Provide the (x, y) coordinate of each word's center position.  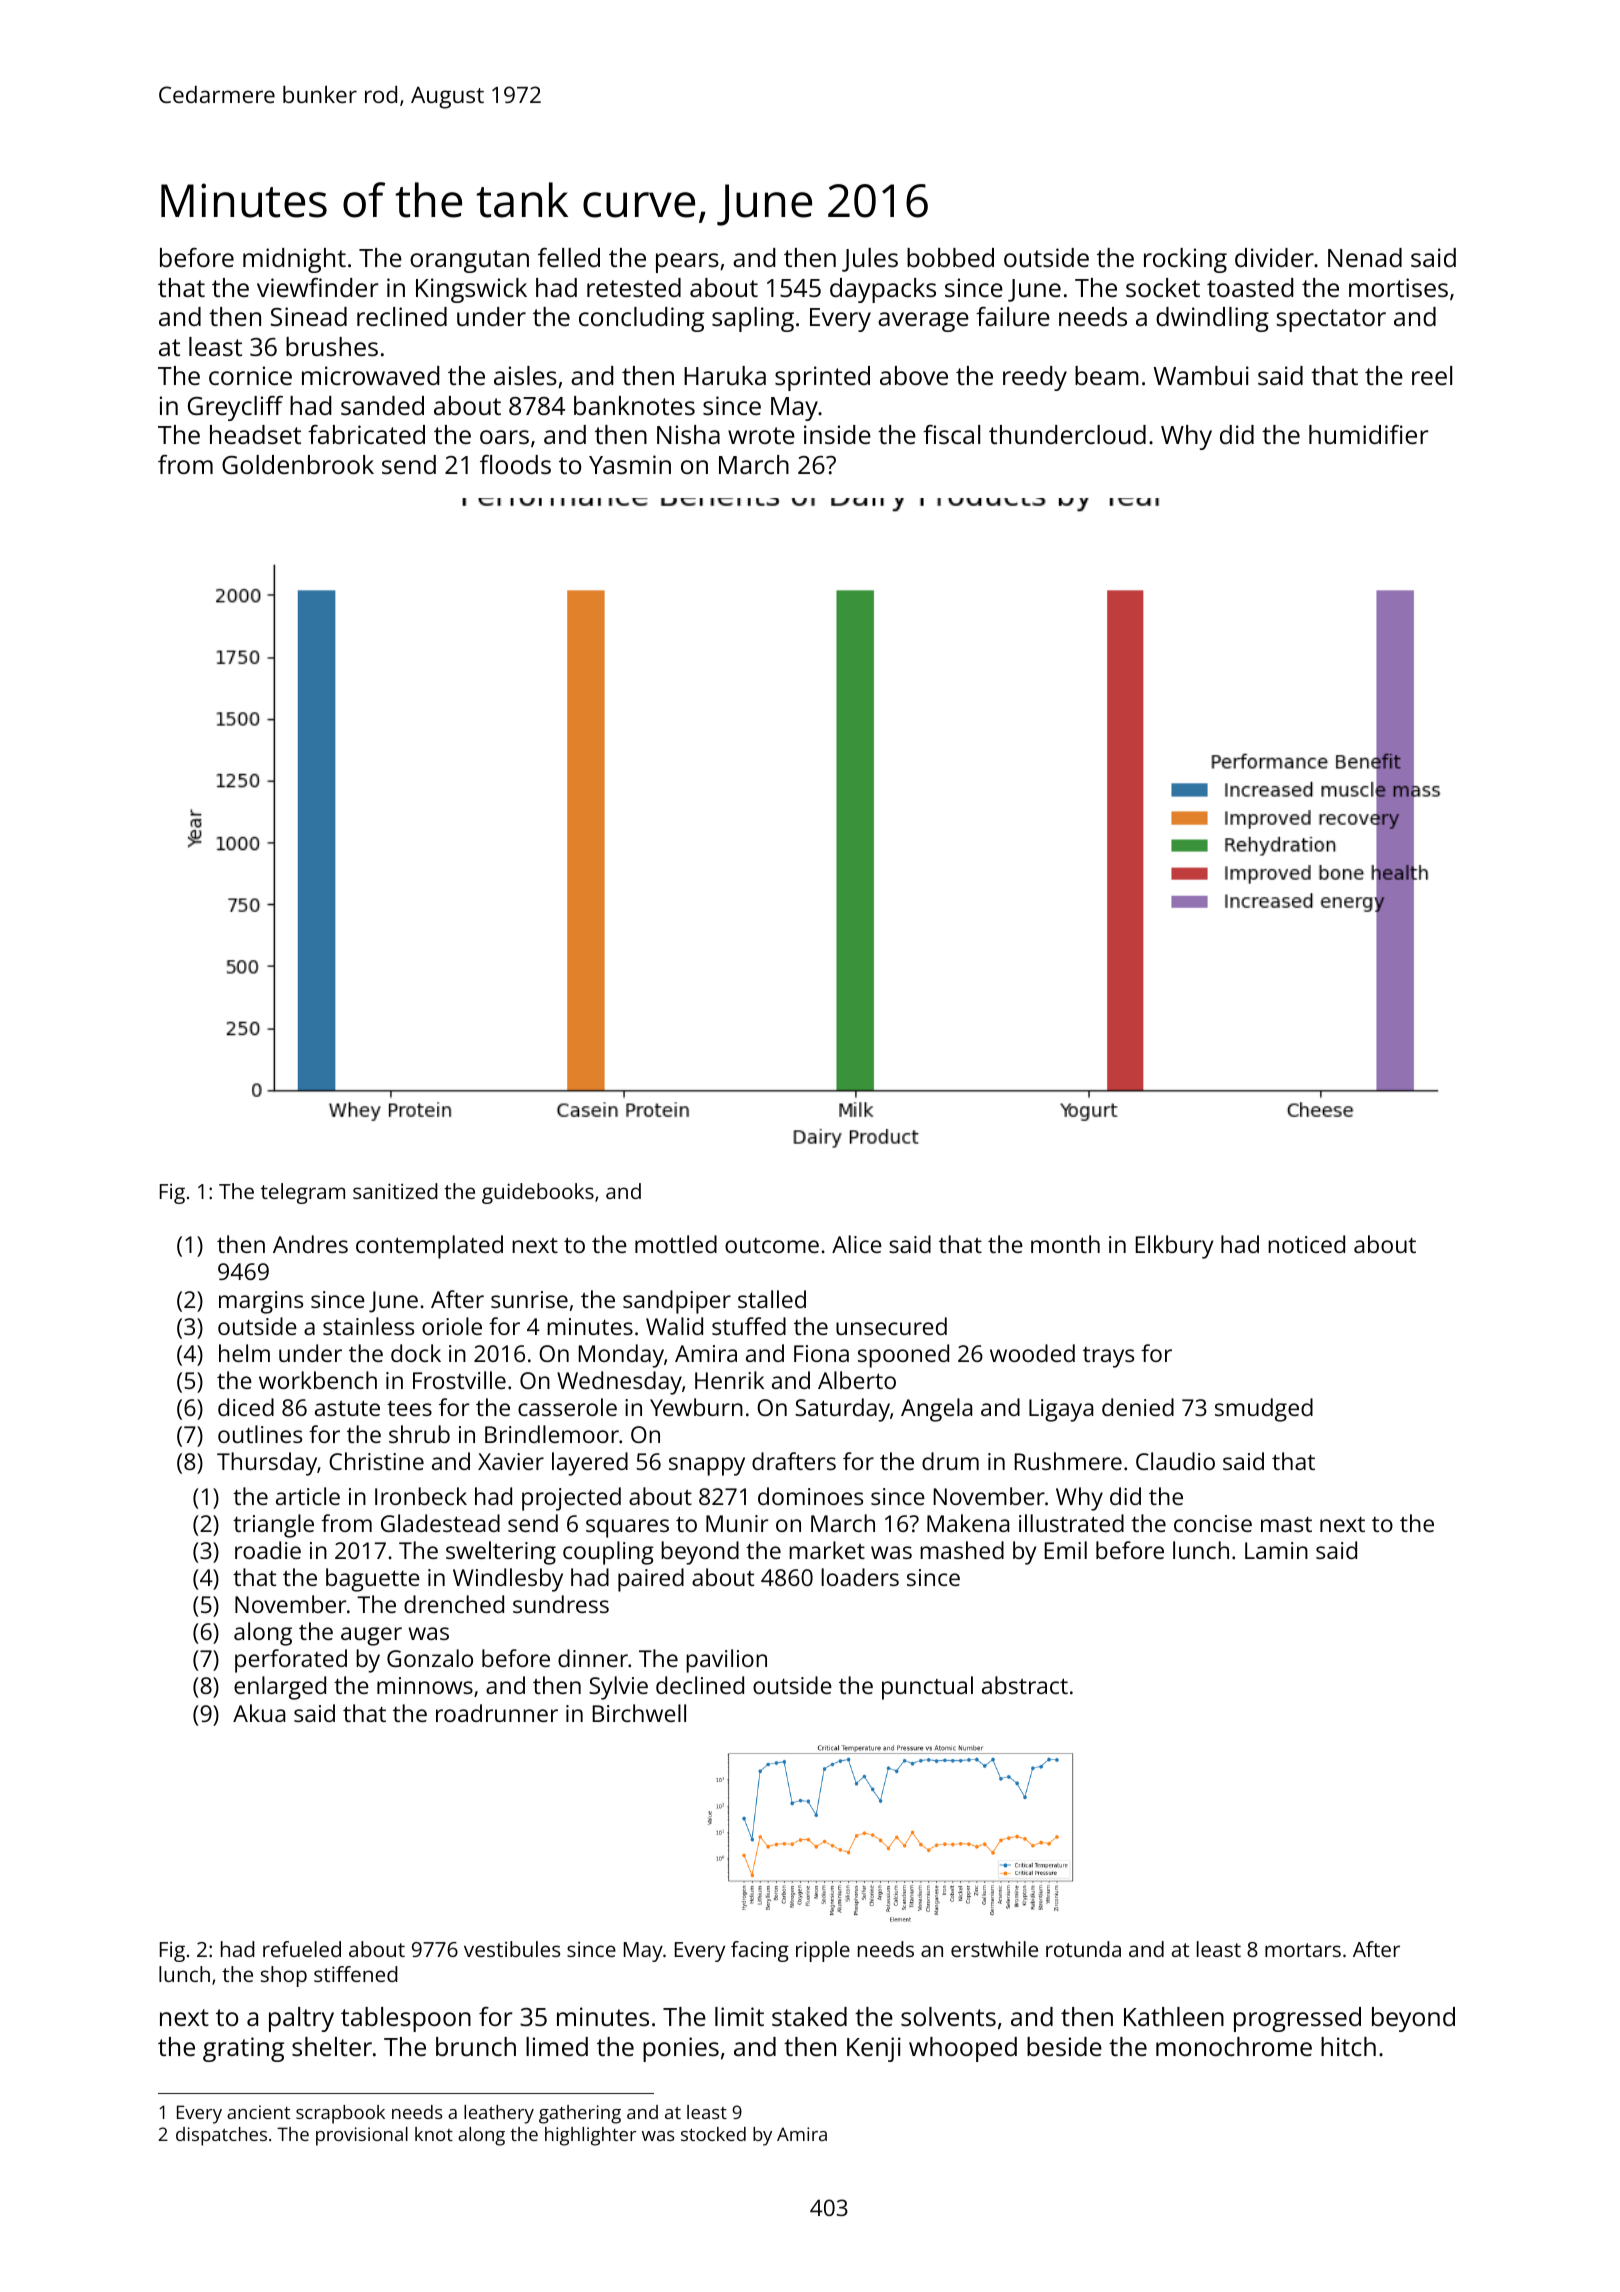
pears (687, 263)
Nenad (1365, 257)
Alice (857, 1244)
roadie (268, 1550)
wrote (761, 435)
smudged (1264, 1410)
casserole (567, 1407)
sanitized (395, 1191)
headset (255, 434)
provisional (362, 2136)
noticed (1306, 1244)
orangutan (469, 261)
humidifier (1369, 434)
